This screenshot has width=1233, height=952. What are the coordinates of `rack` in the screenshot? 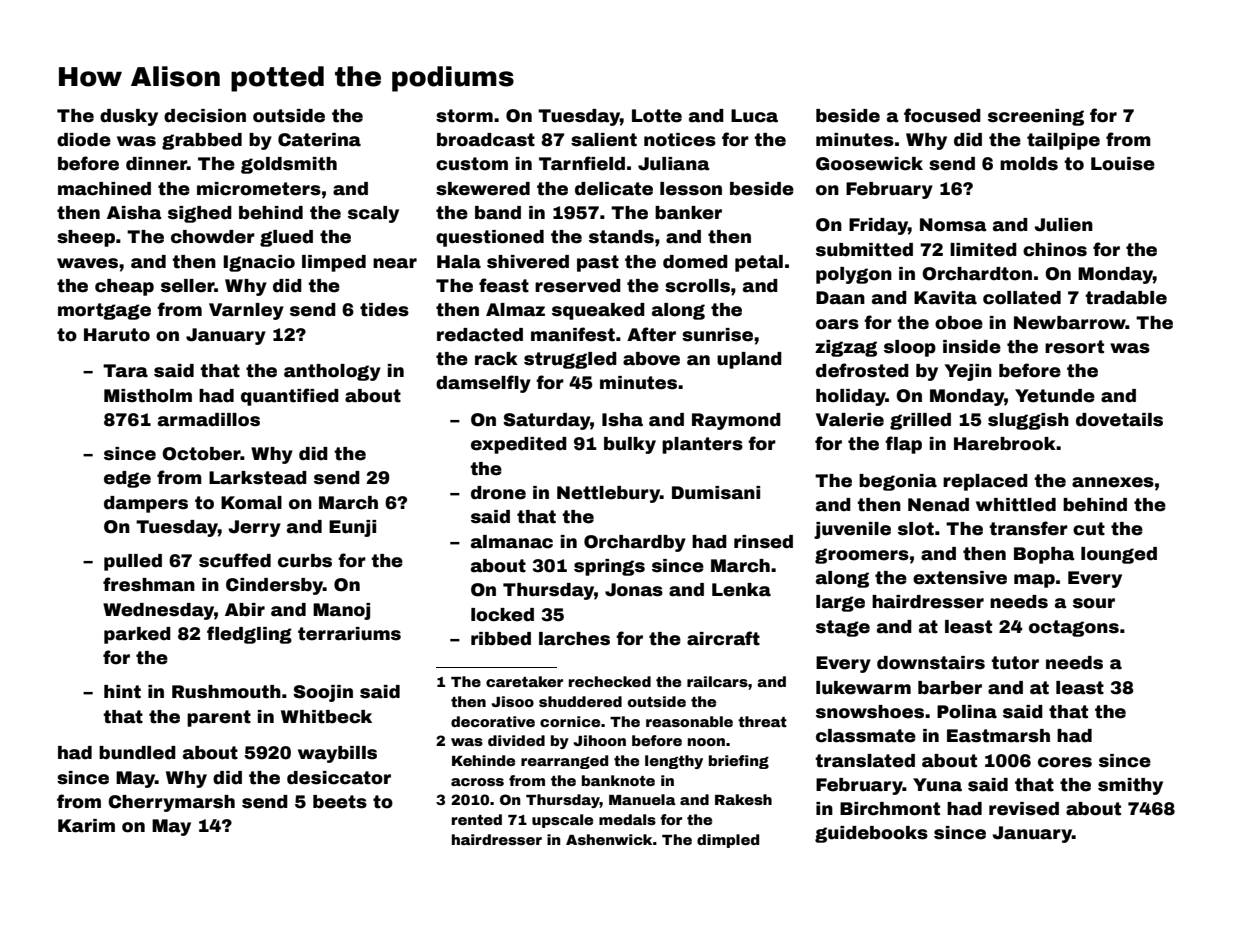 It's located at (496, 359).
